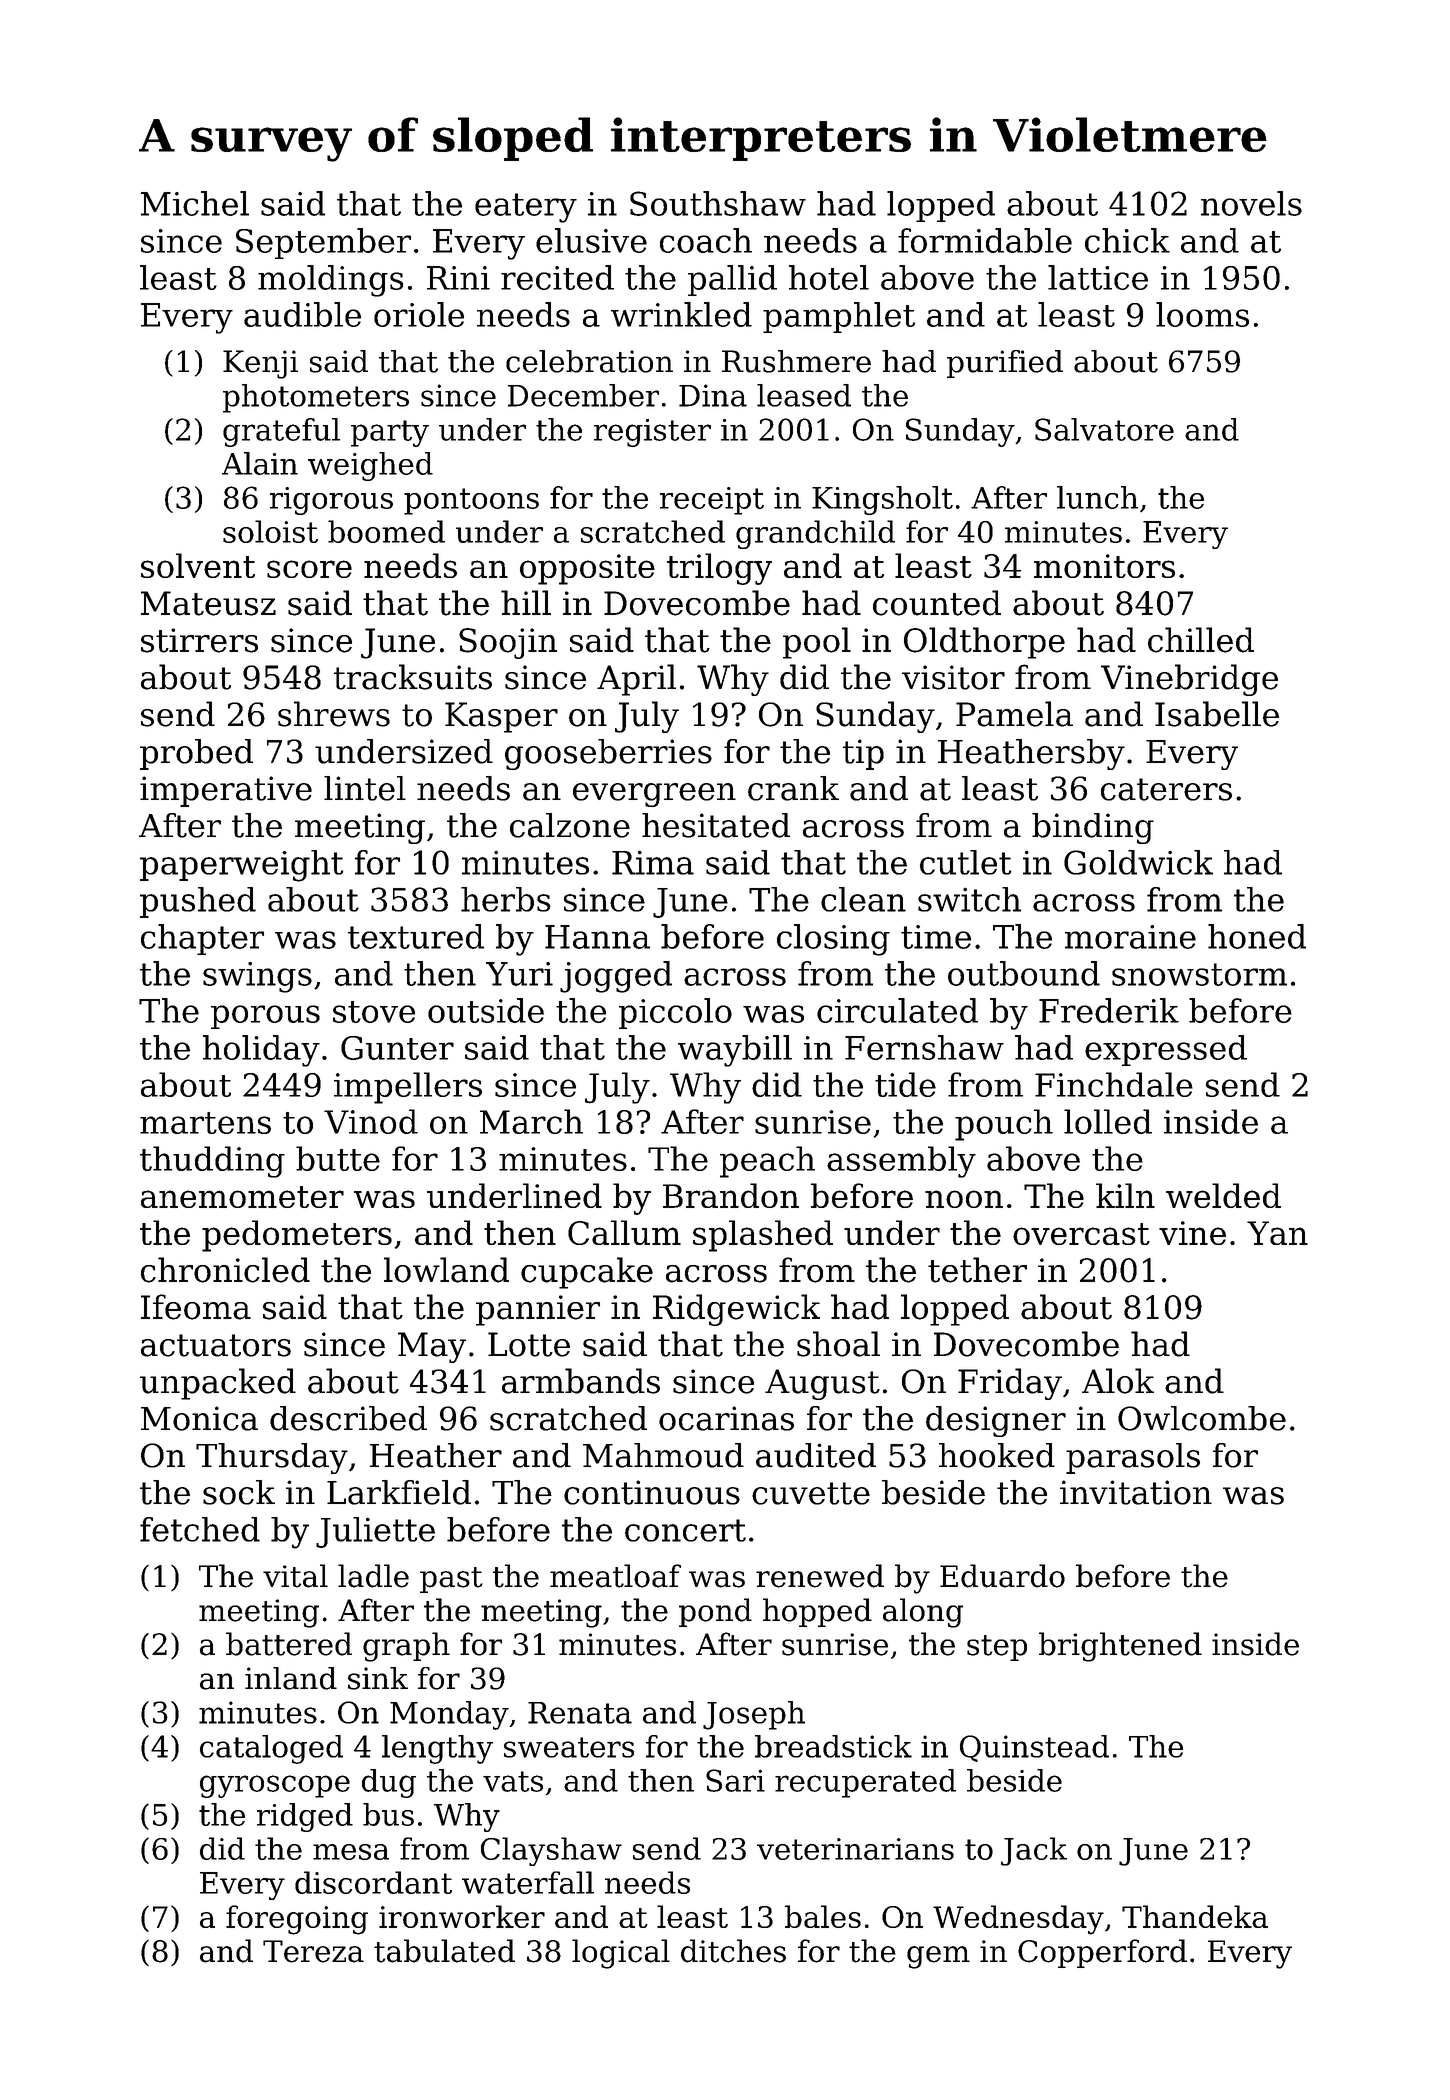  Describe the element at coordinates (685, 1530) in the screenshot. I see `concert` at that location.
